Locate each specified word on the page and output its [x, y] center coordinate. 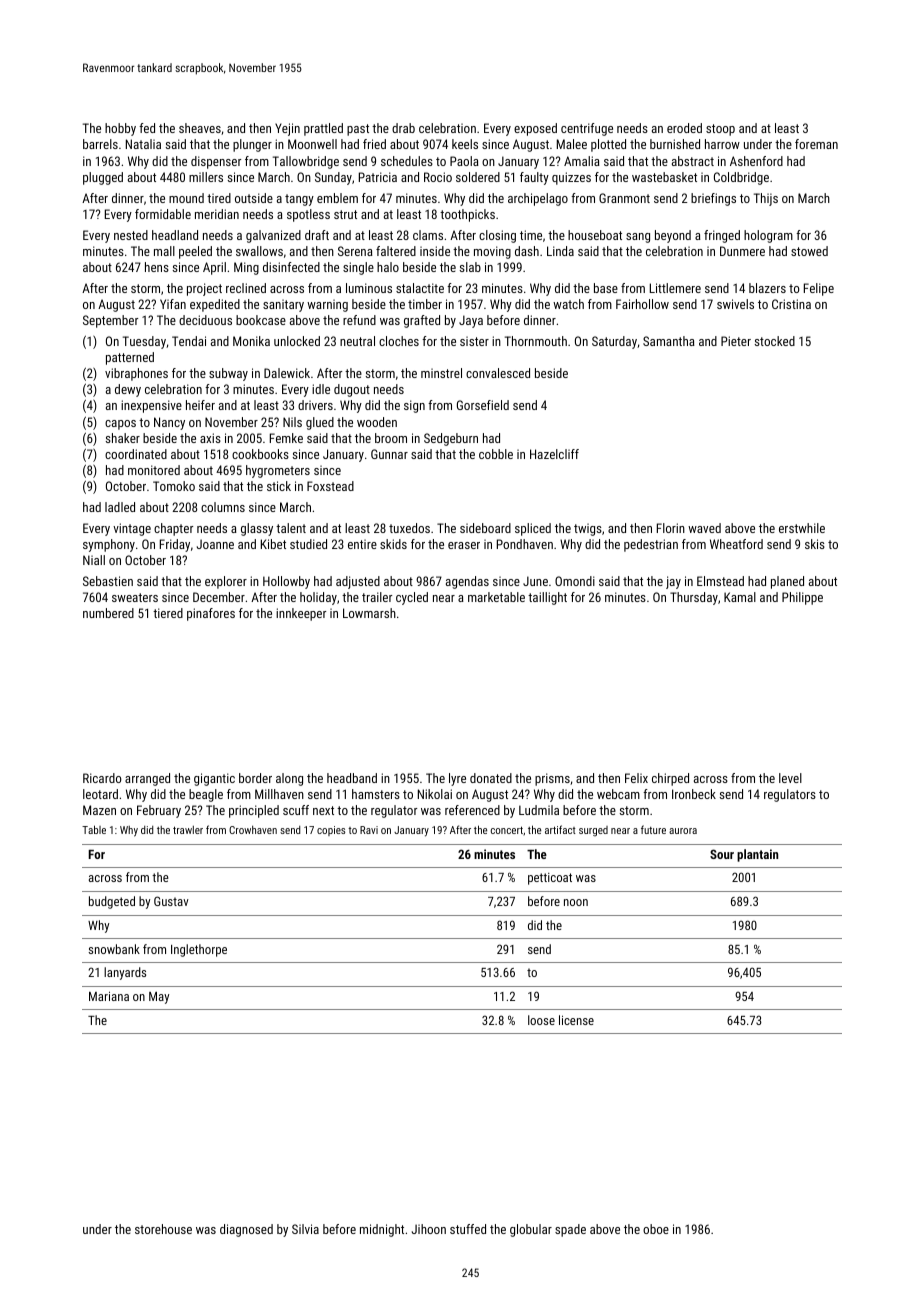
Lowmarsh [369, 613]
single [358, 268]
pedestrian [651, 545]
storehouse [163, 1229]
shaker [123, 438]
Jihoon [429, 1229]
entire [362, 544]
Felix [636, 778]
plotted [608, 145]
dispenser [216, 162]
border [255, 778]
